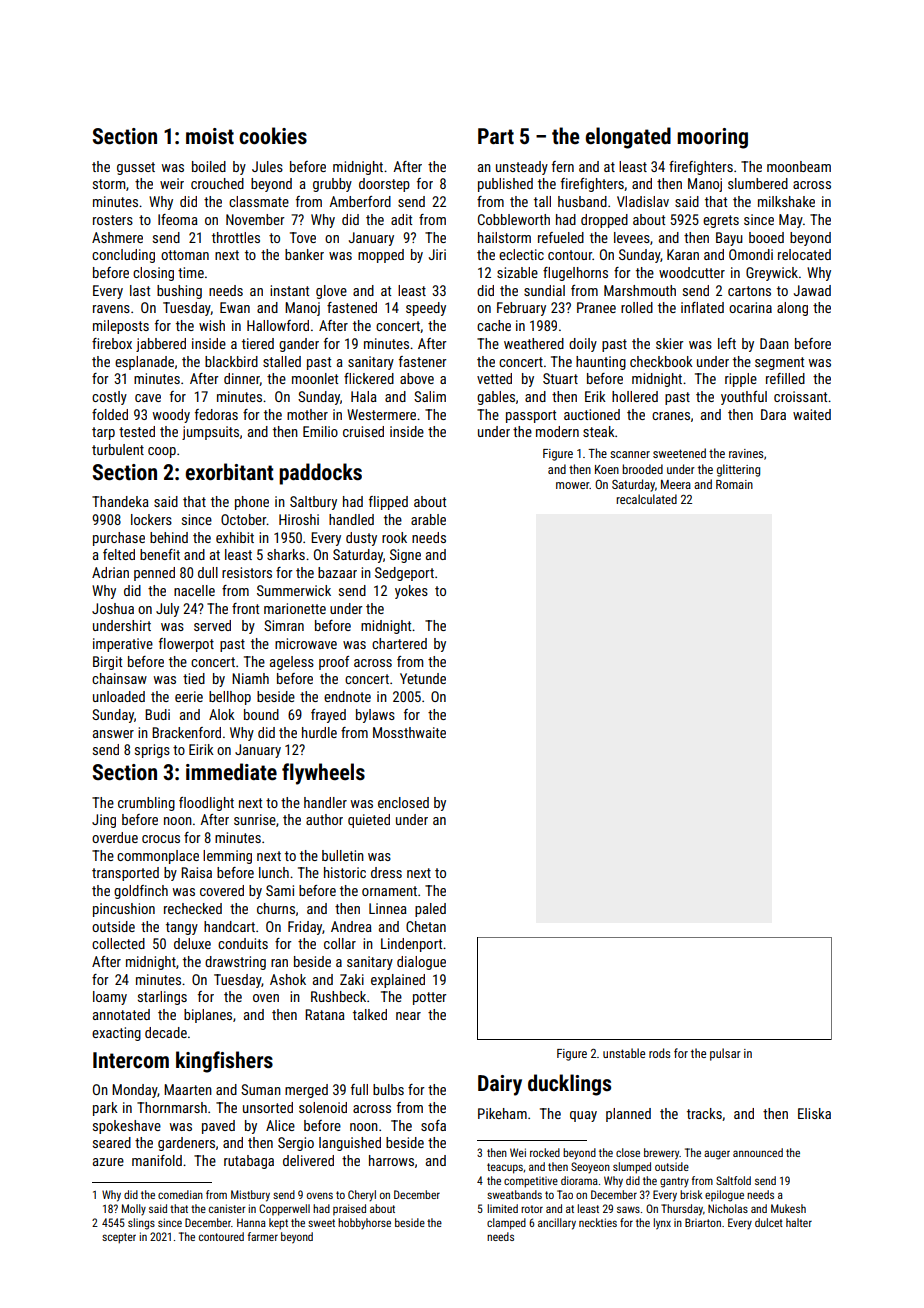 This page has height=1308, width=924. Describe the element at coordinates (325, 1014) in the page. I see `Ratana` at that location.
